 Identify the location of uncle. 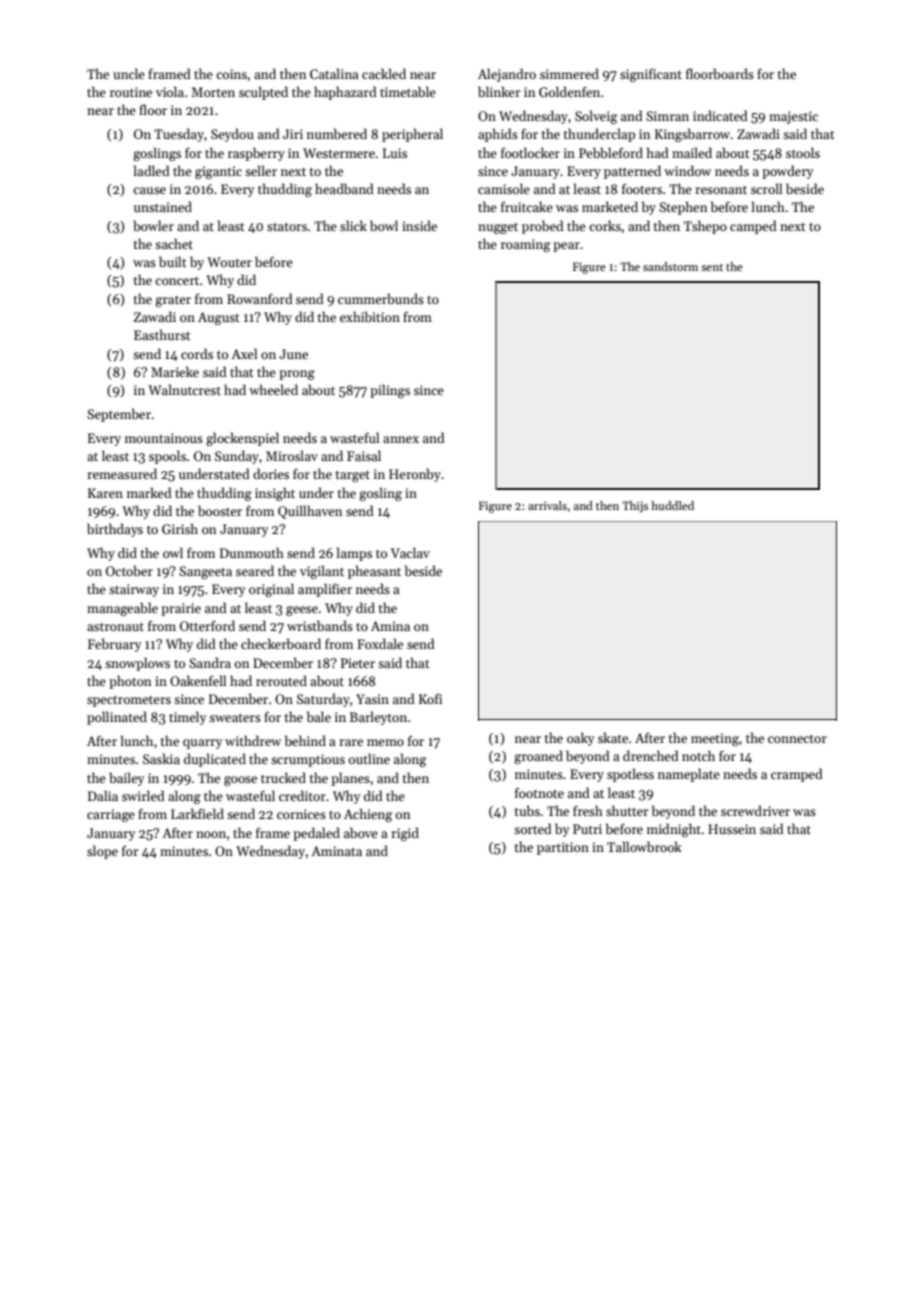
(129, 73).
